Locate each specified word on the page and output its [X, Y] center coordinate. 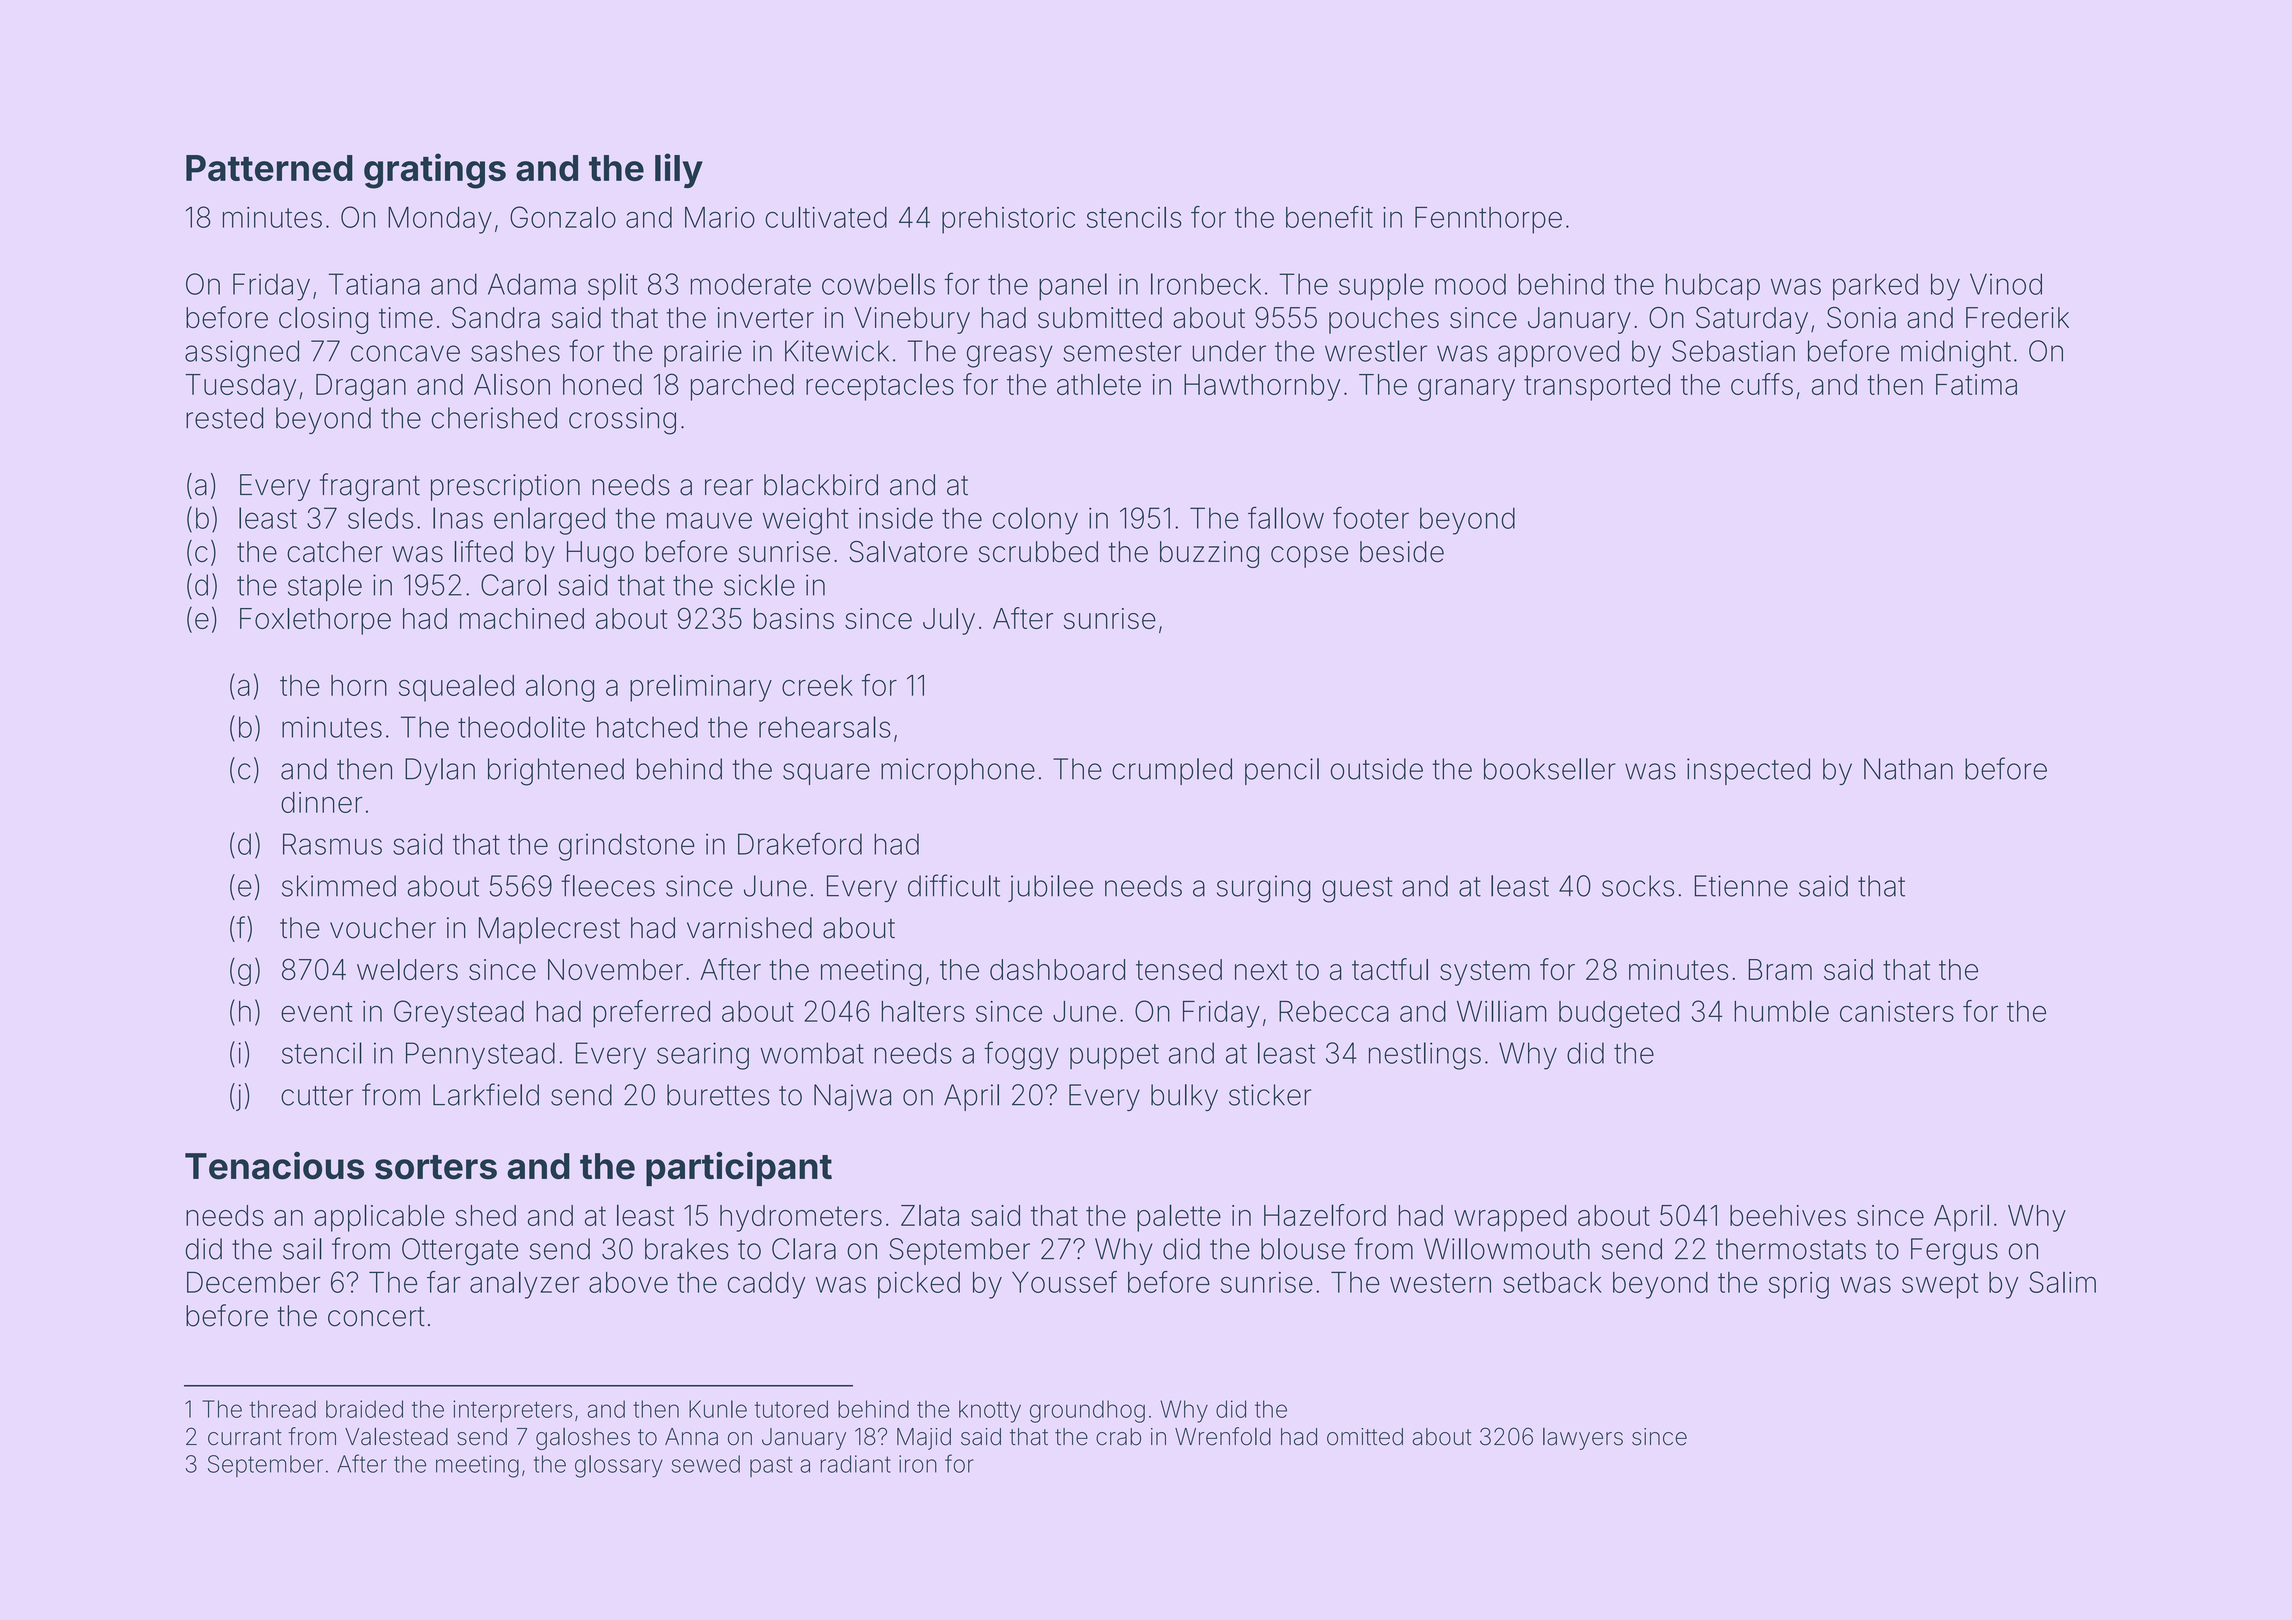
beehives [1788, 1215]
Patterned [269, 168]
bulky [1184, 1097]
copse [1309, 557]
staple [325, 587]
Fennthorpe [1488, 220]
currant [245, 1437]
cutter [317, 1096]
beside [1402, 552]
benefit [1329, 217]
